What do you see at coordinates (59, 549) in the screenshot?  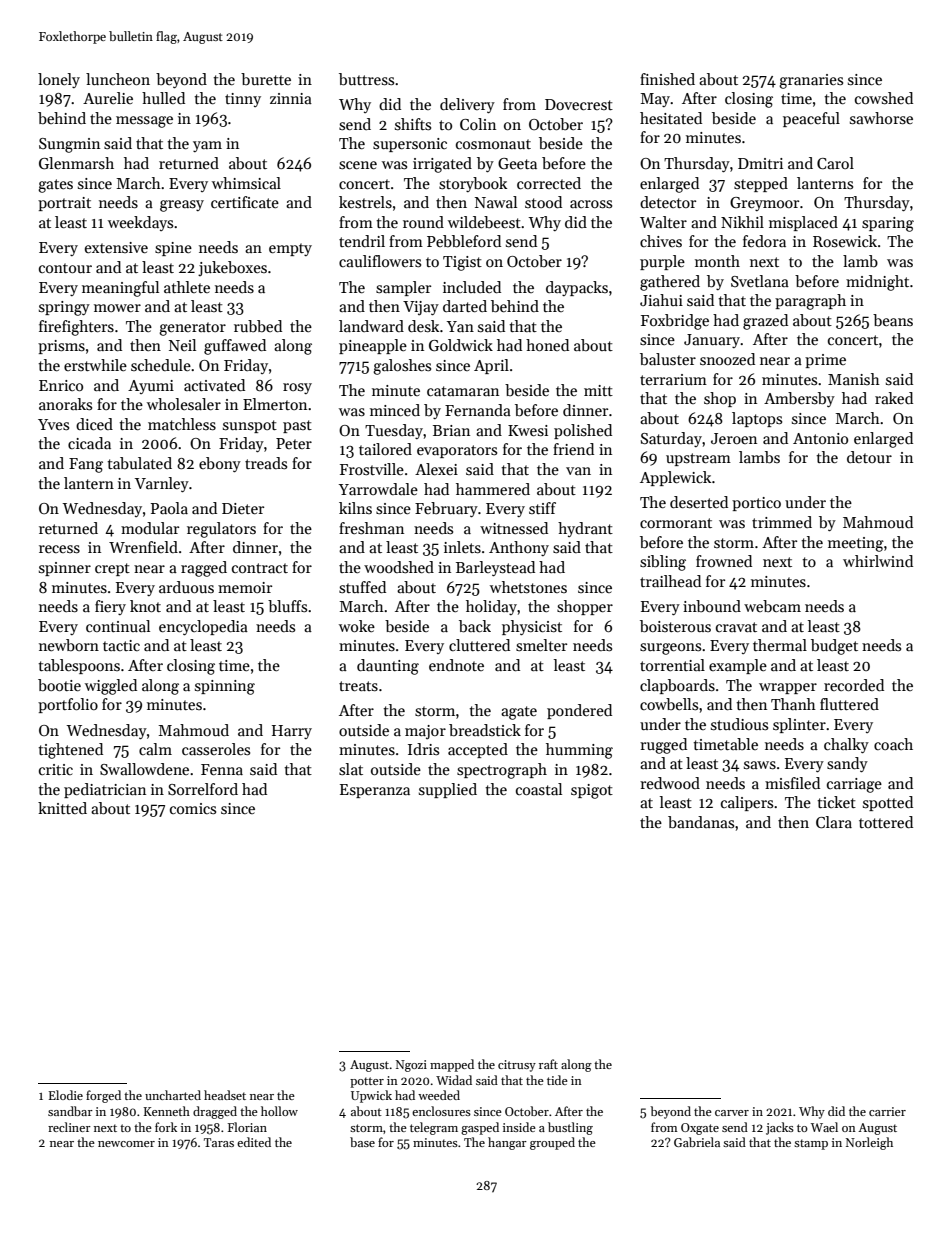 I see `recess` at bounding box center [59, 549].
